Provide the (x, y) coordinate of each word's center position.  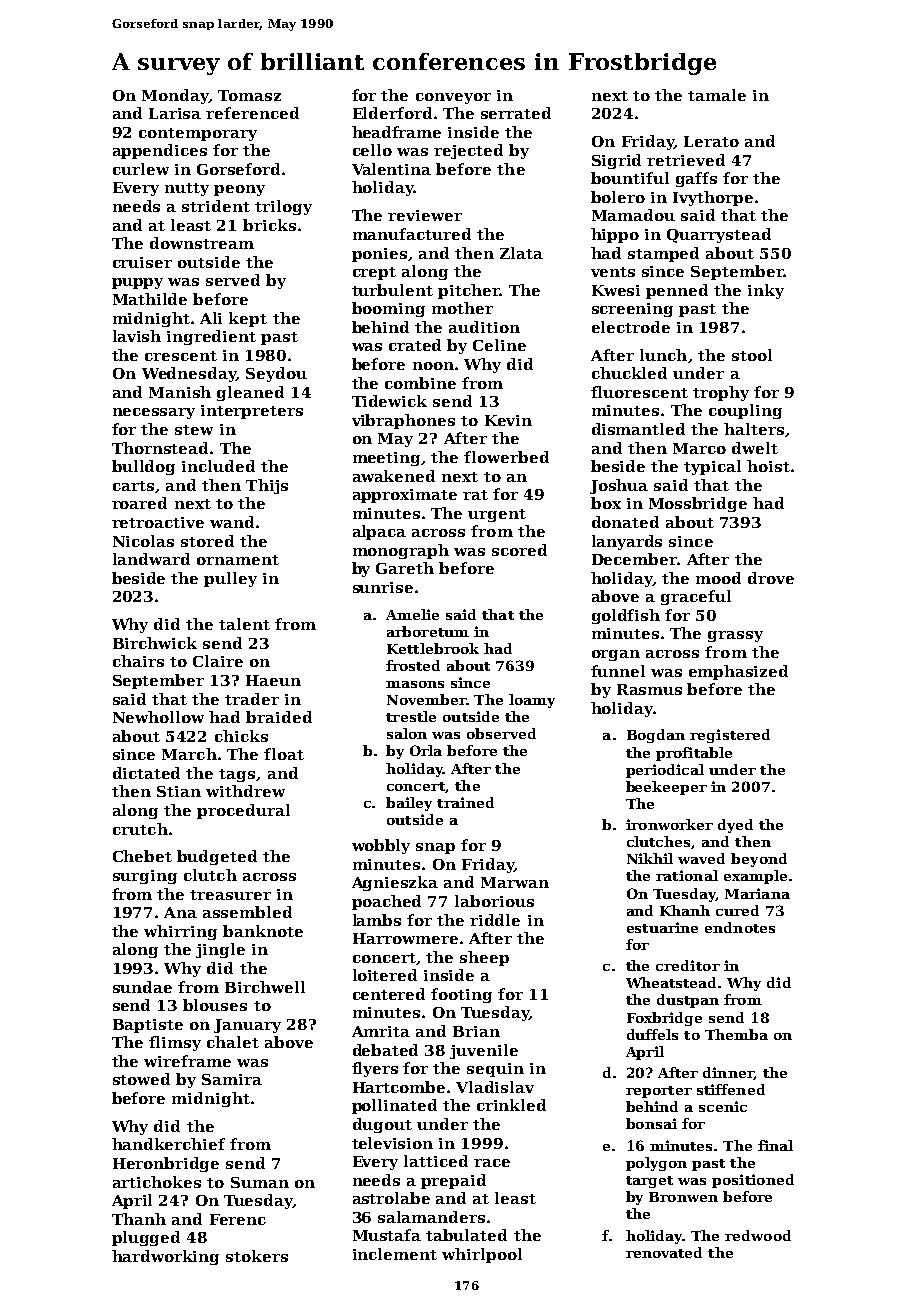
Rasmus (649, 689)
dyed (735, 826)
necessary (154, 413)
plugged (146, 1238)
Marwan (515, 882)
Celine (499, 345)
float (284, 754)
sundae (142, 987)
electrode (631, 327)
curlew (141, 169)
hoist (768, 466)
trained (465, 802)
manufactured (412, 234)
